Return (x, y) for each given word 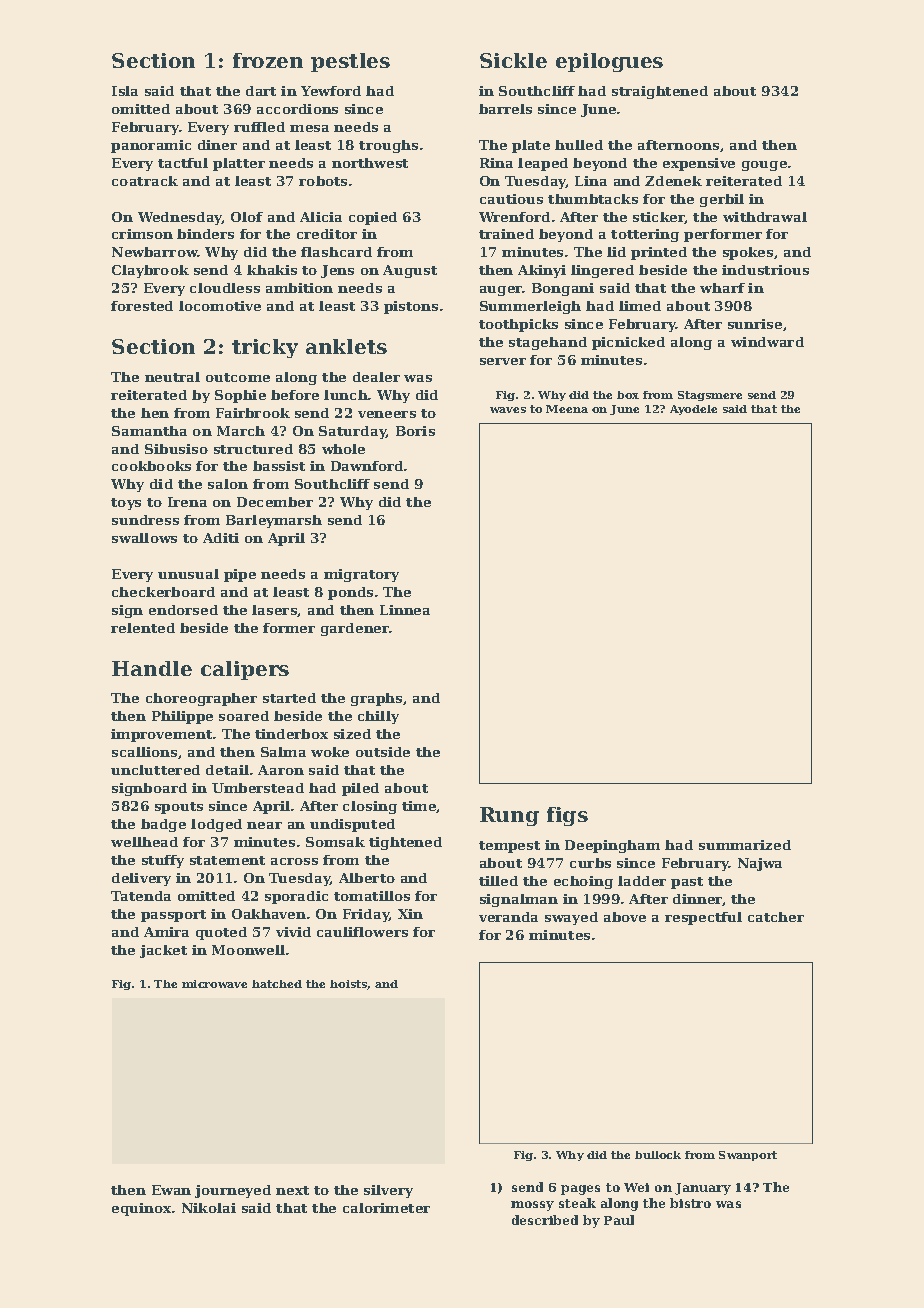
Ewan (171, 1190)
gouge (764, 166)
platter (239, 164)
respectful (703, 918)
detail (227, 770)
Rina (496, 163)
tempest (509, 847)
